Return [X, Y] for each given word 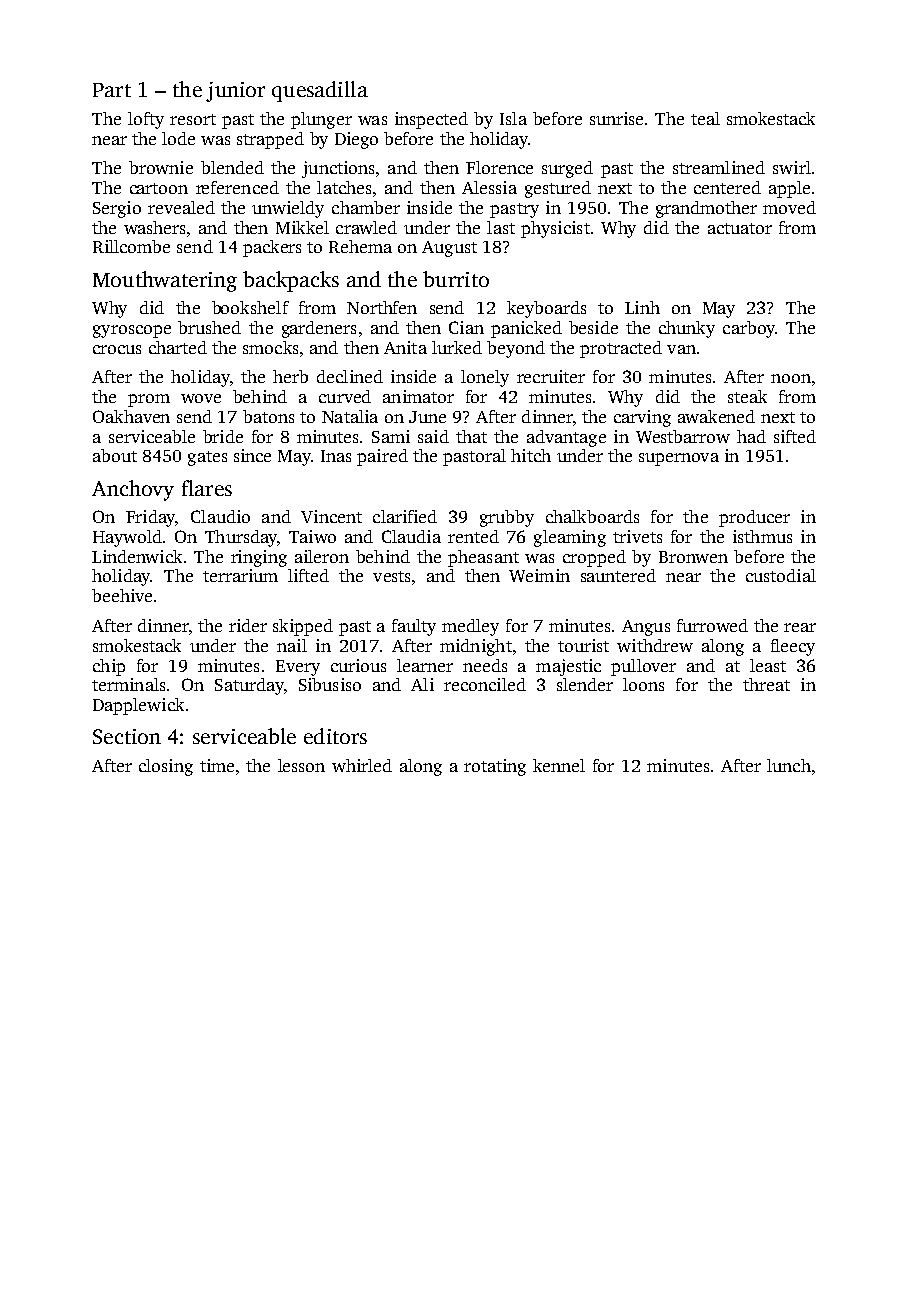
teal [705, 118]
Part [112, 90]
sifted [795, 436]
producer [754, 518]
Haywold [127, 538]
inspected [431, 120]
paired [382, 457]
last [501, 227]
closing [166, 767]
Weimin [539, 575]
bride [223, 436]
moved [789, 207]
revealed [181, 207]
